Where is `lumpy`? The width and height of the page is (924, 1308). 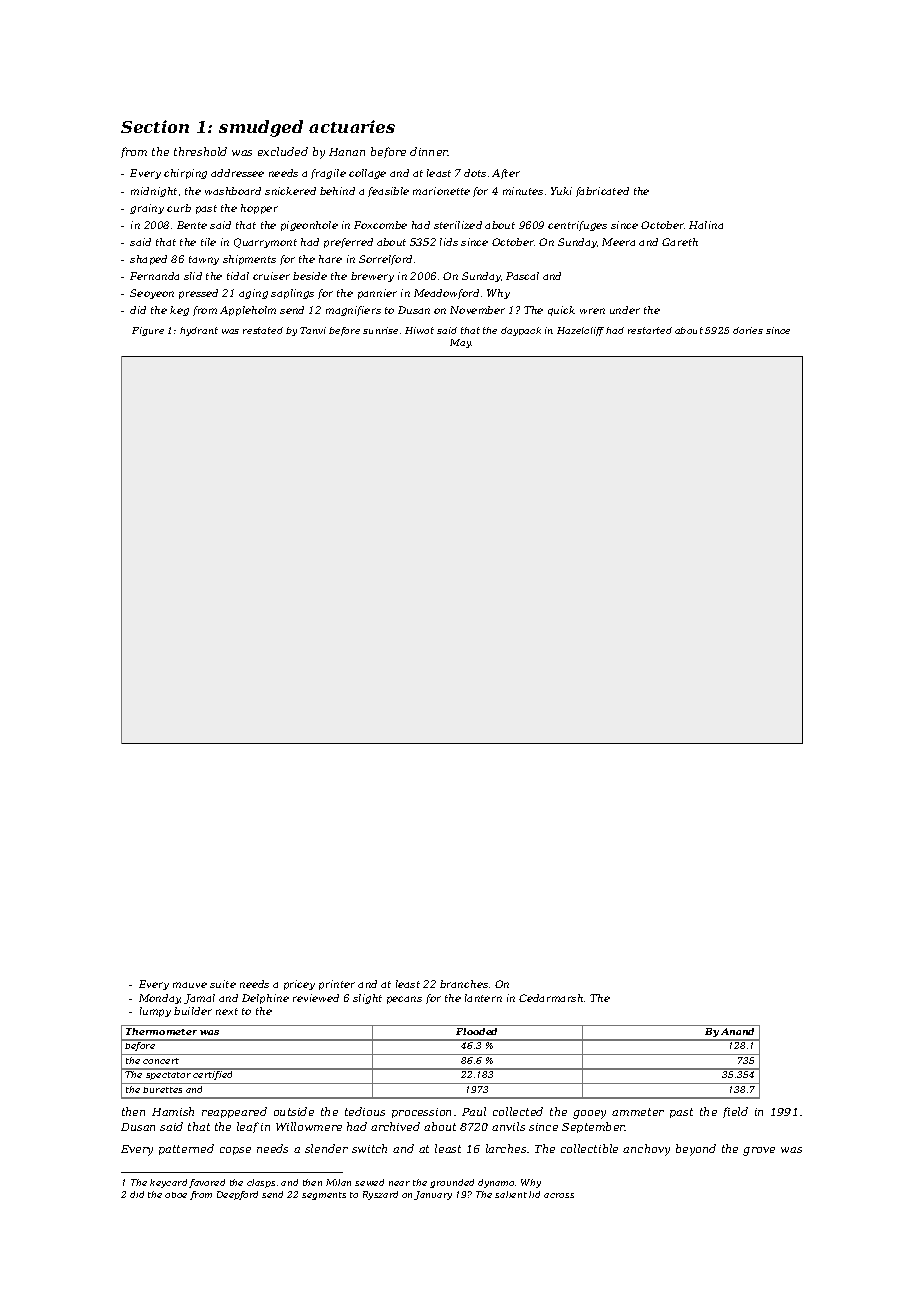 lumpy is located at coordinates (155, 1012).
